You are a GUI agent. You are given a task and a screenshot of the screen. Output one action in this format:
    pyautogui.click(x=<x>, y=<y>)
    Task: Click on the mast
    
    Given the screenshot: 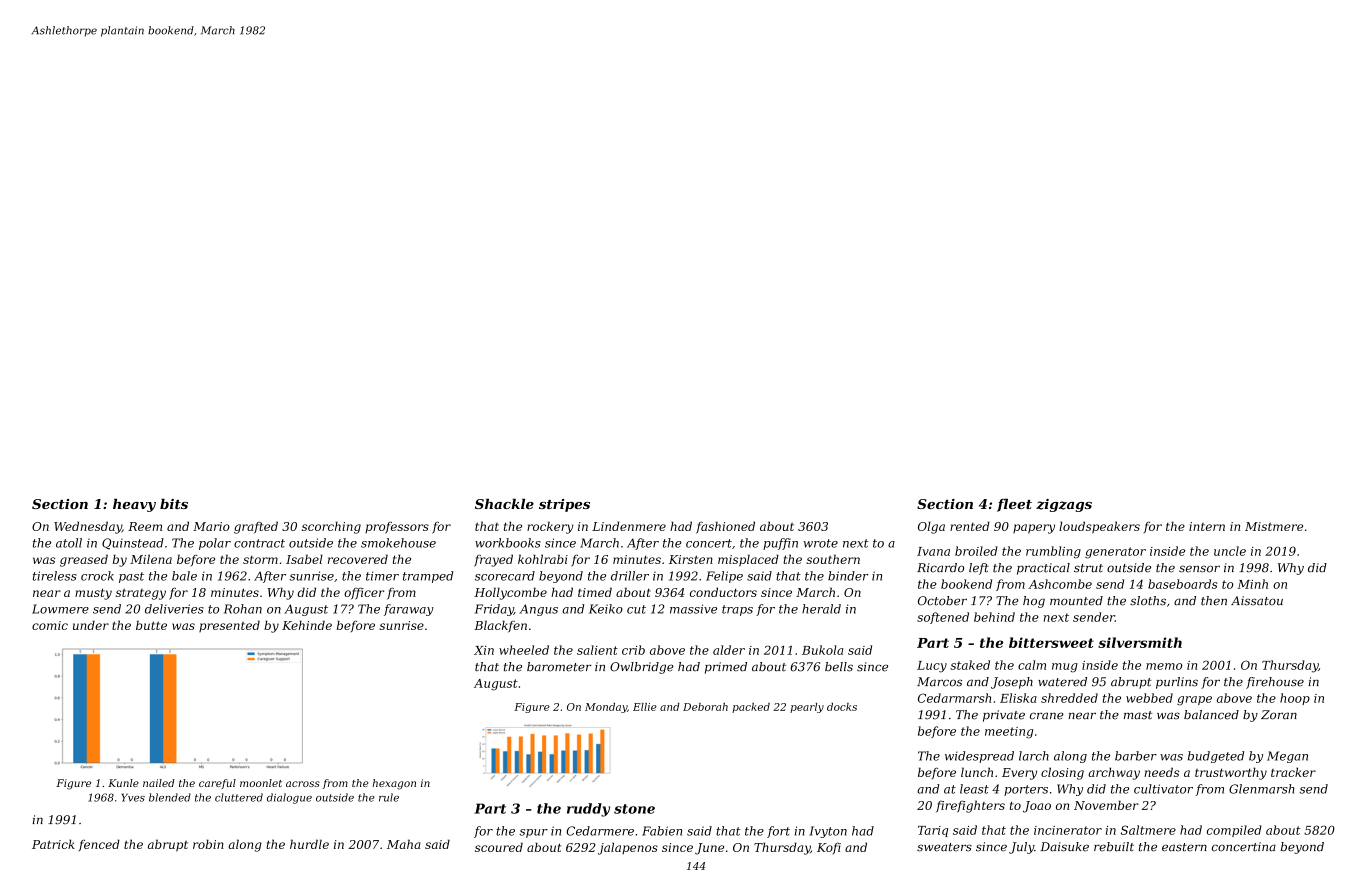 What is the action you would take?
    pyautogui.click(x=1138, y=715)
